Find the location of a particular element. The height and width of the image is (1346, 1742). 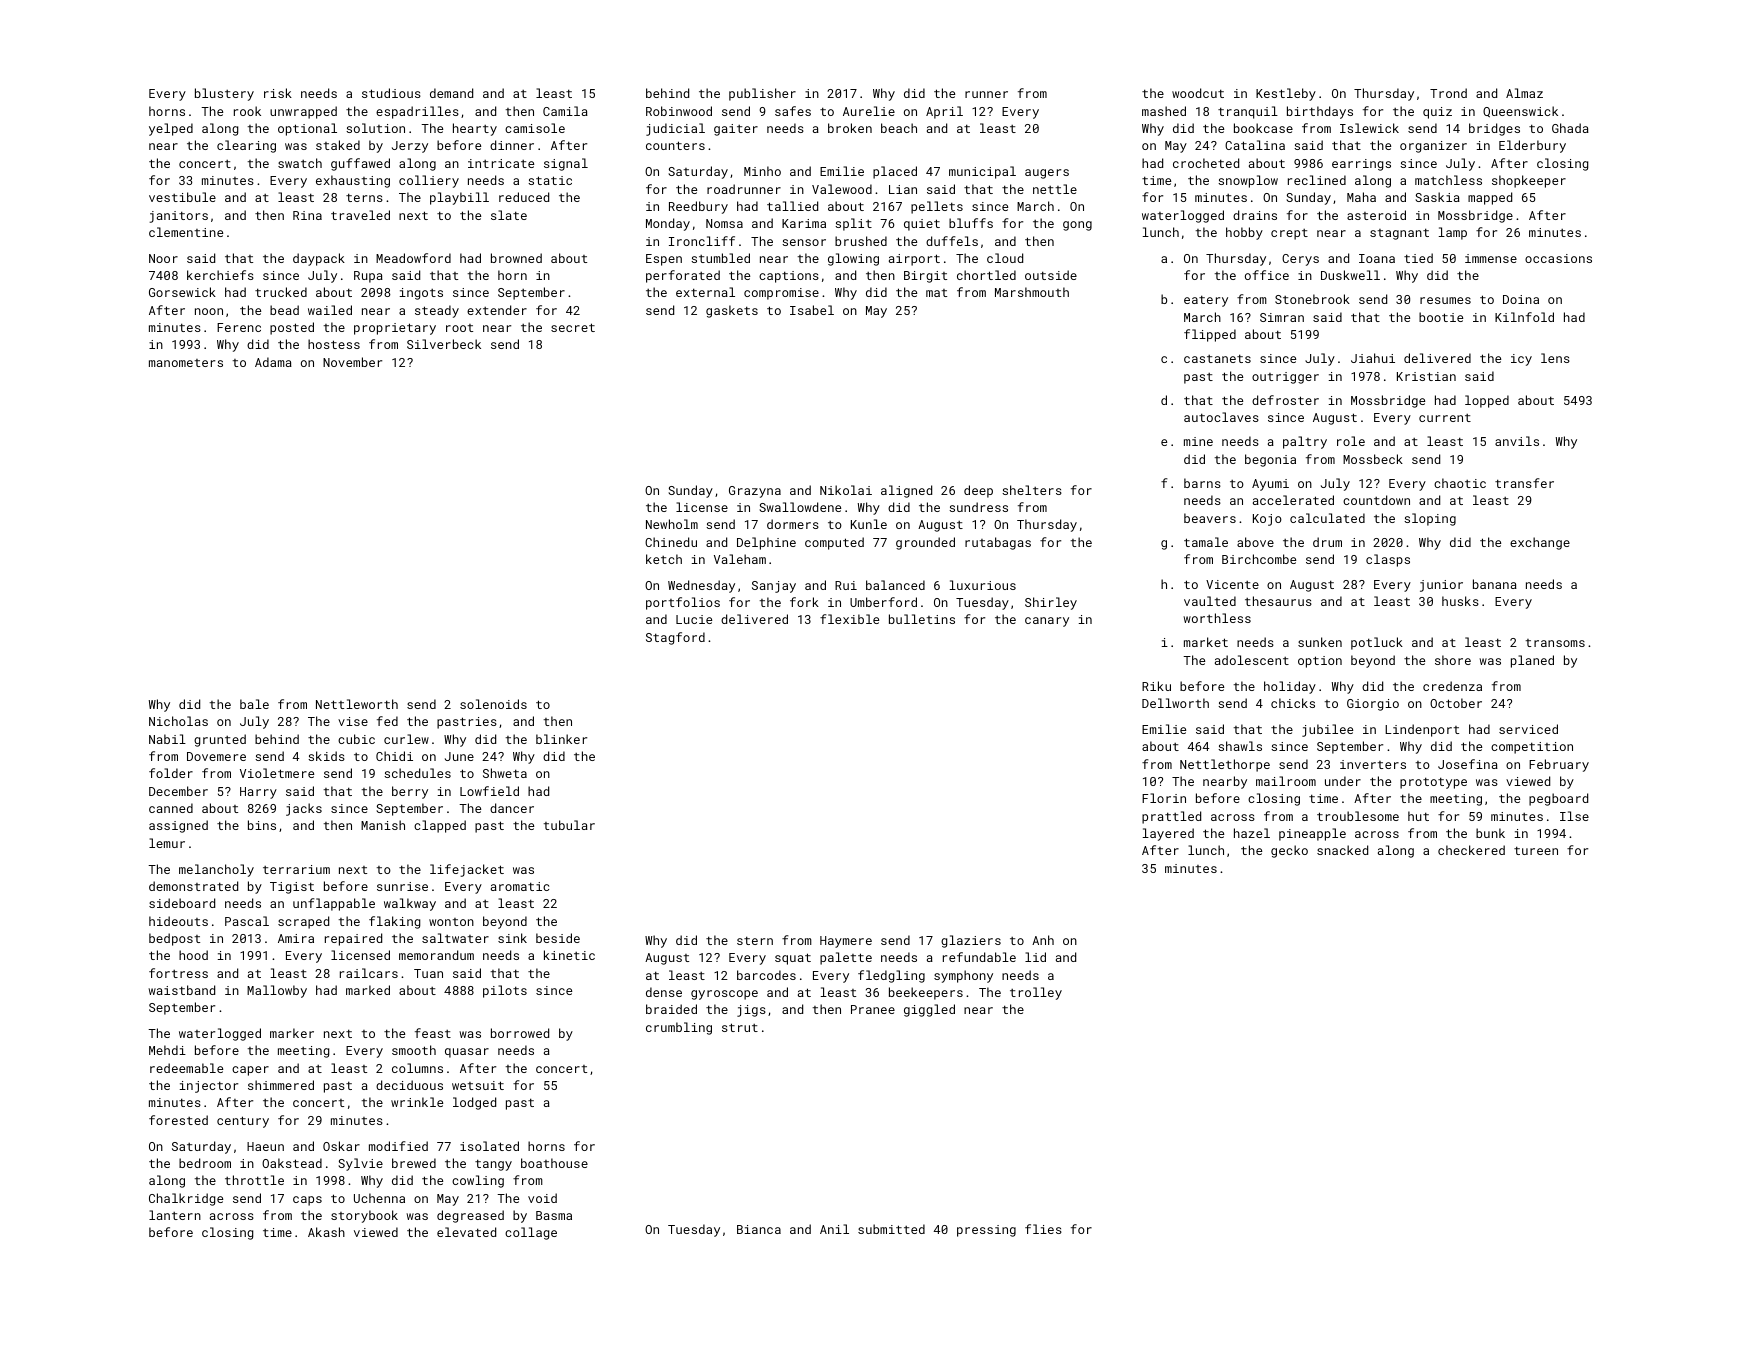

Rui is located at coordinates (846, 585).
